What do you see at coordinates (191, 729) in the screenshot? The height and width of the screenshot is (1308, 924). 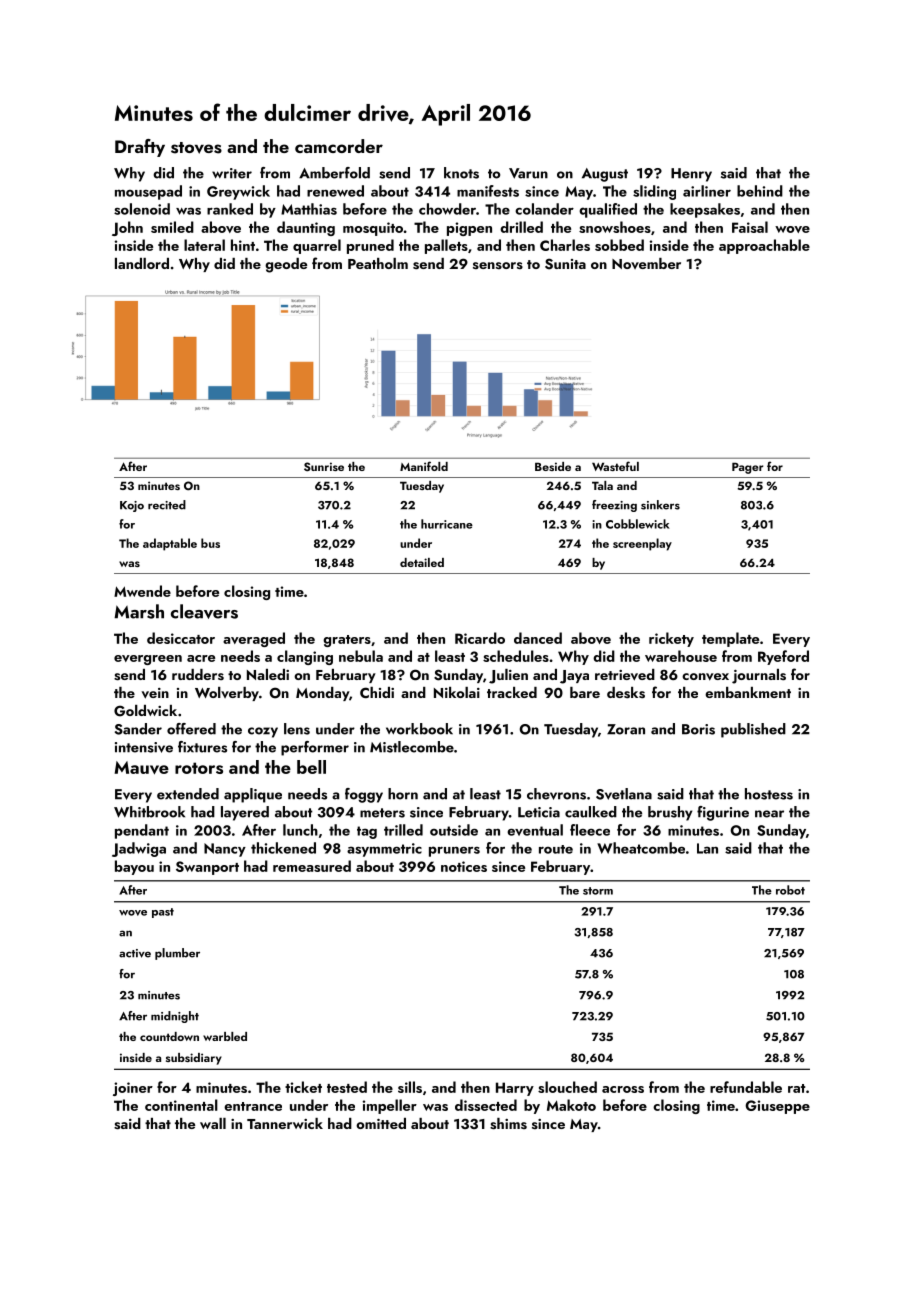 I see `offered` at bounding box center [191, 729].
